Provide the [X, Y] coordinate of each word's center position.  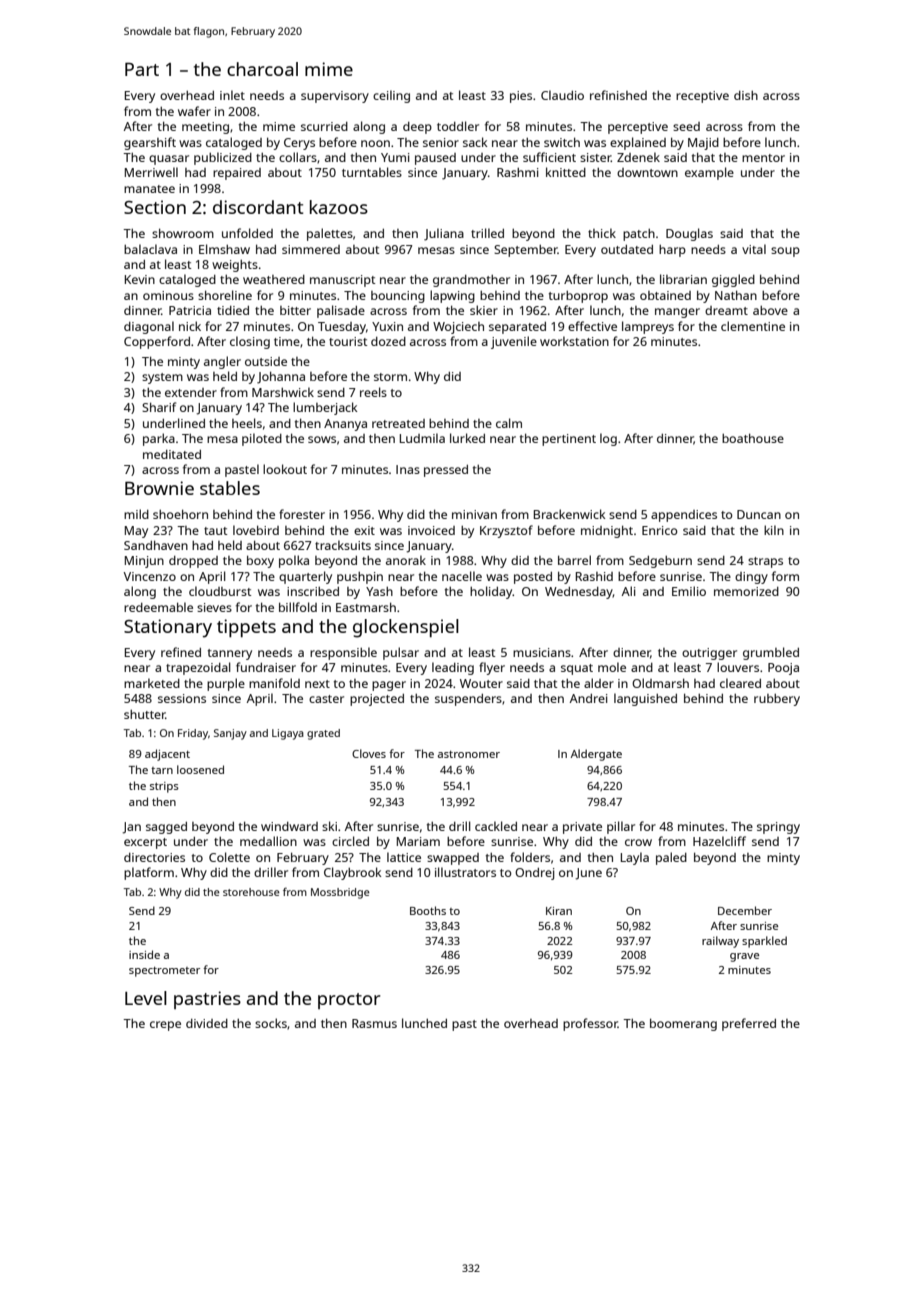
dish [746, 95]
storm [390, 377]
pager [389, 686]
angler [222, 362]
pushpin [360, 578]
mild [136, 514]
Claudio [562, 95]
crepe [165, 1026]
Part [142, 69]
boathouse [753, 438]
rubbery [777, 700]
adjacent [167, 755]
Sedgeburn [660, 562]
